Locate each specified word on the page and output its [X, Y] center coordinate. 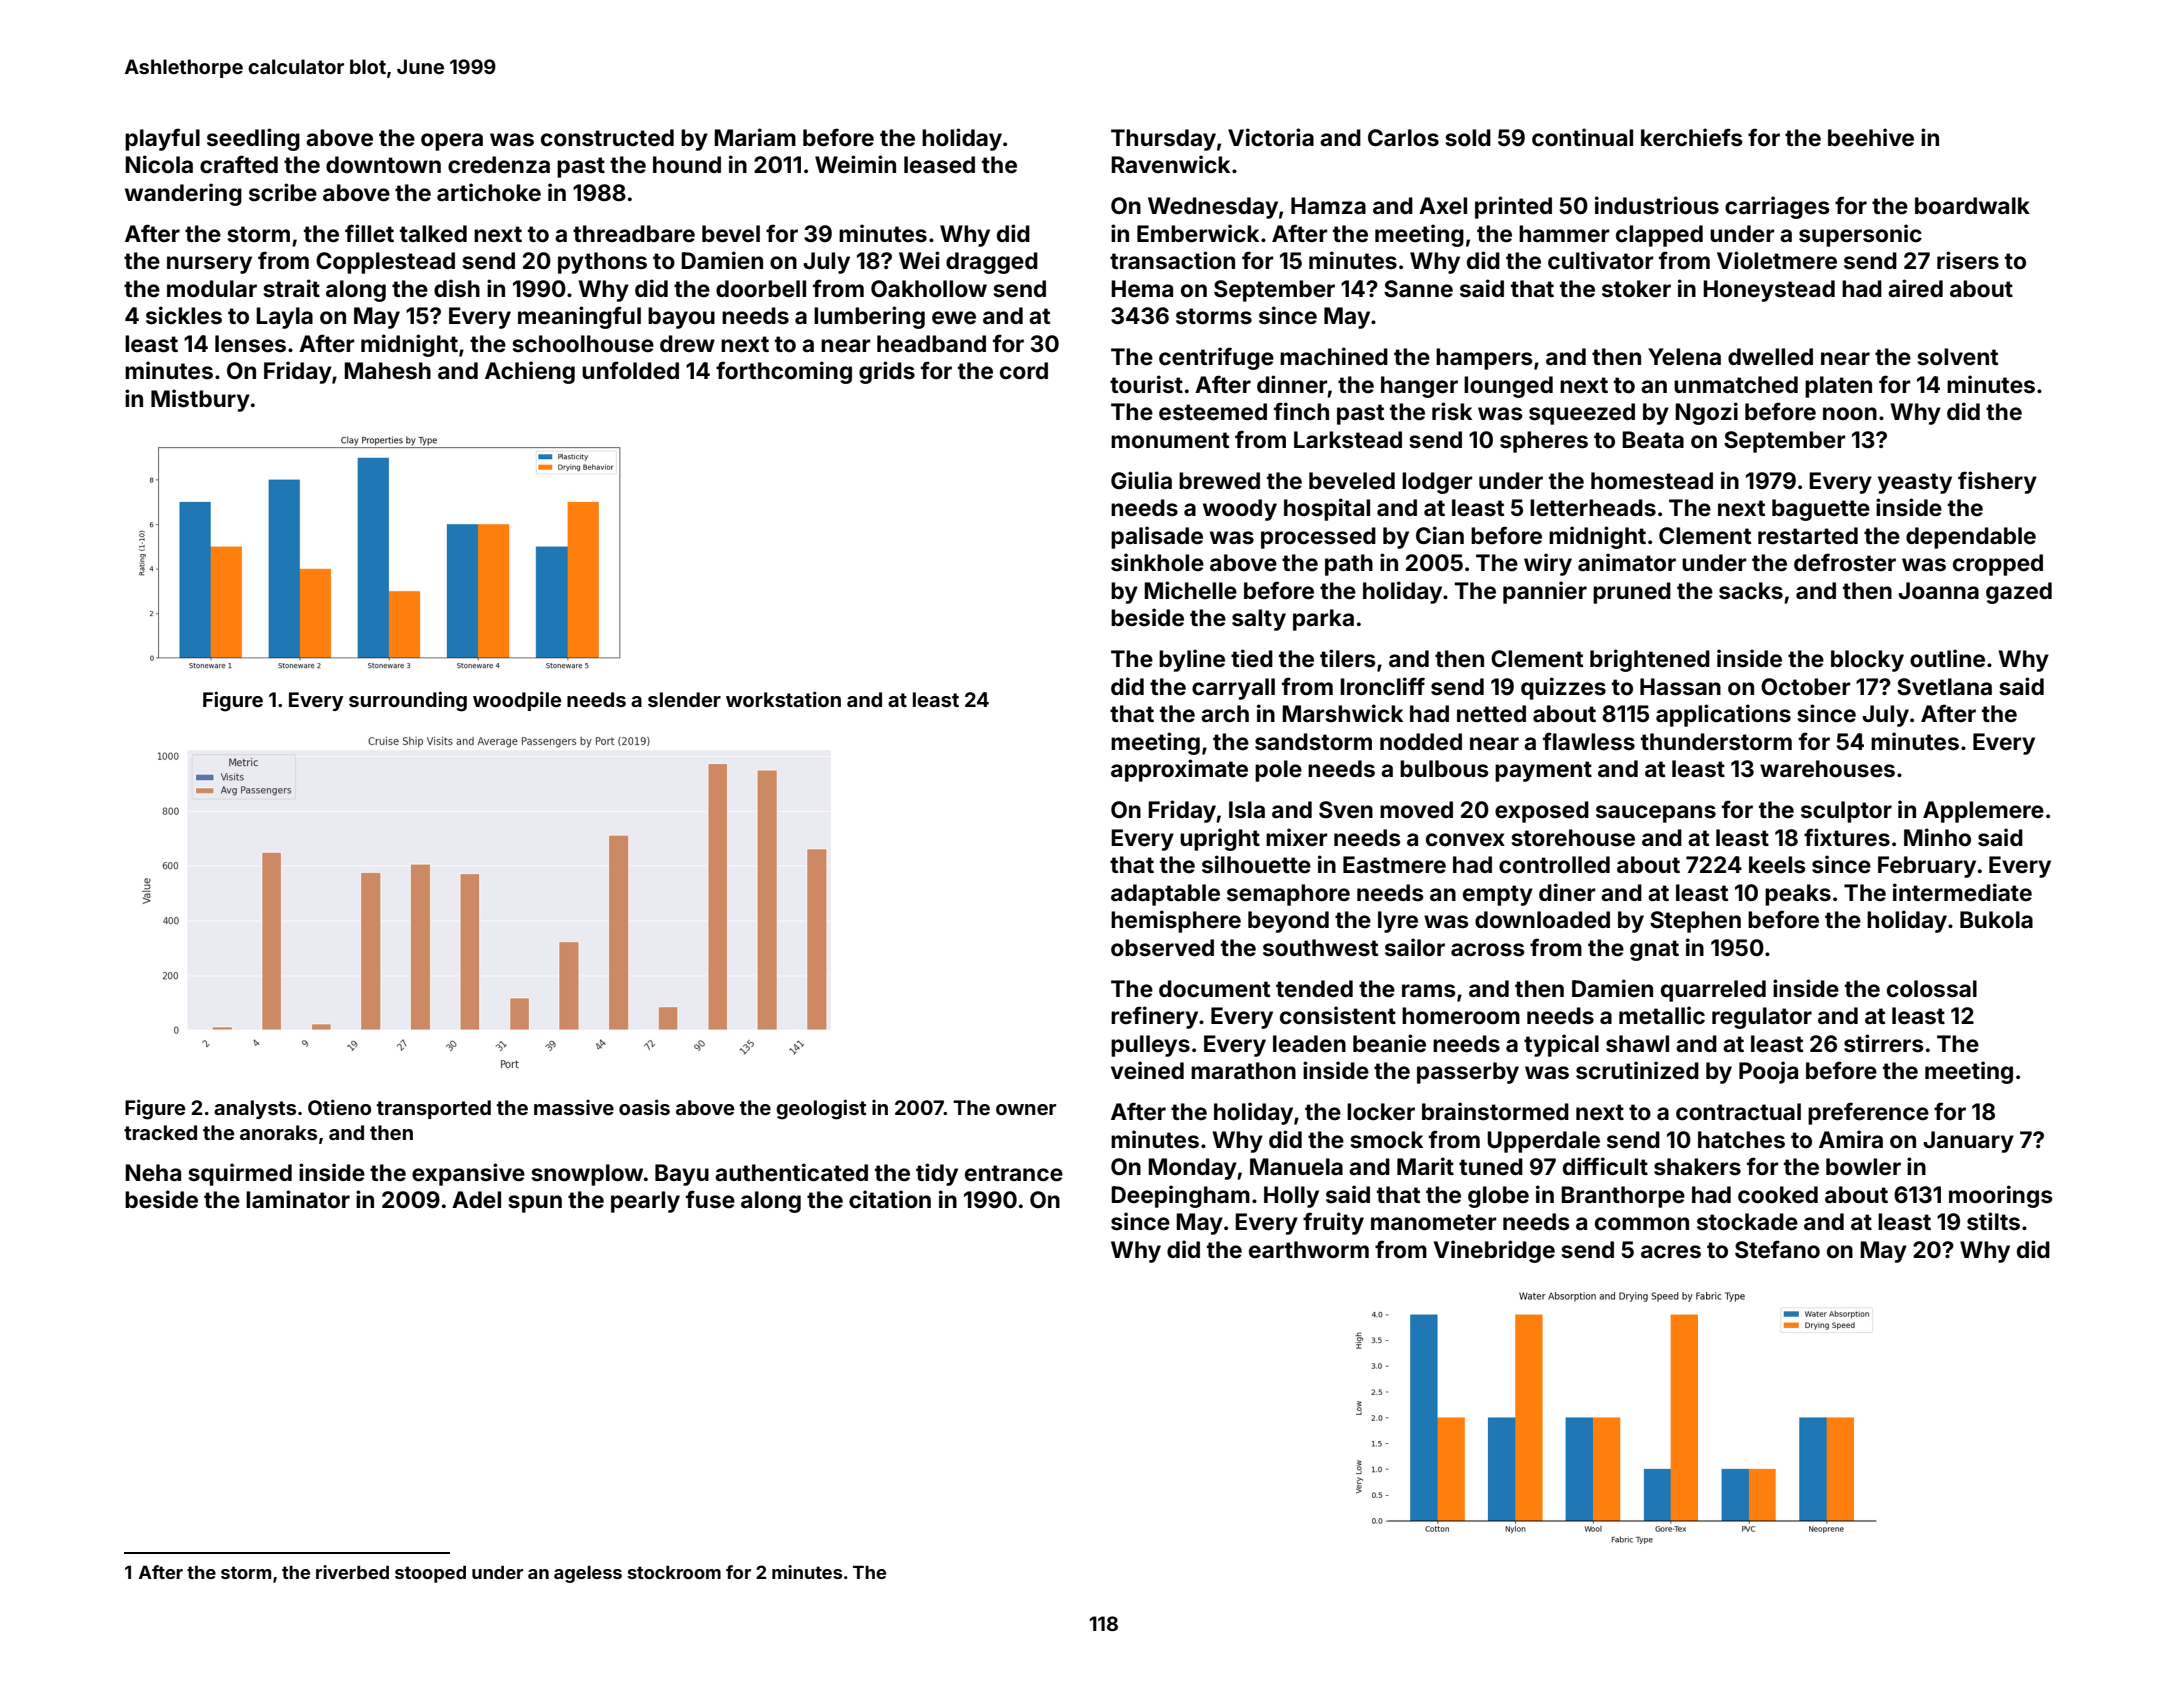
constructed [607, 138]
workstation [783, 699]
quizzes [1563, 688]
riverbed [352, 1572]
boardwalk [1972, 205]
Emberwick [1198, 233]
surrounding [408, 701]
